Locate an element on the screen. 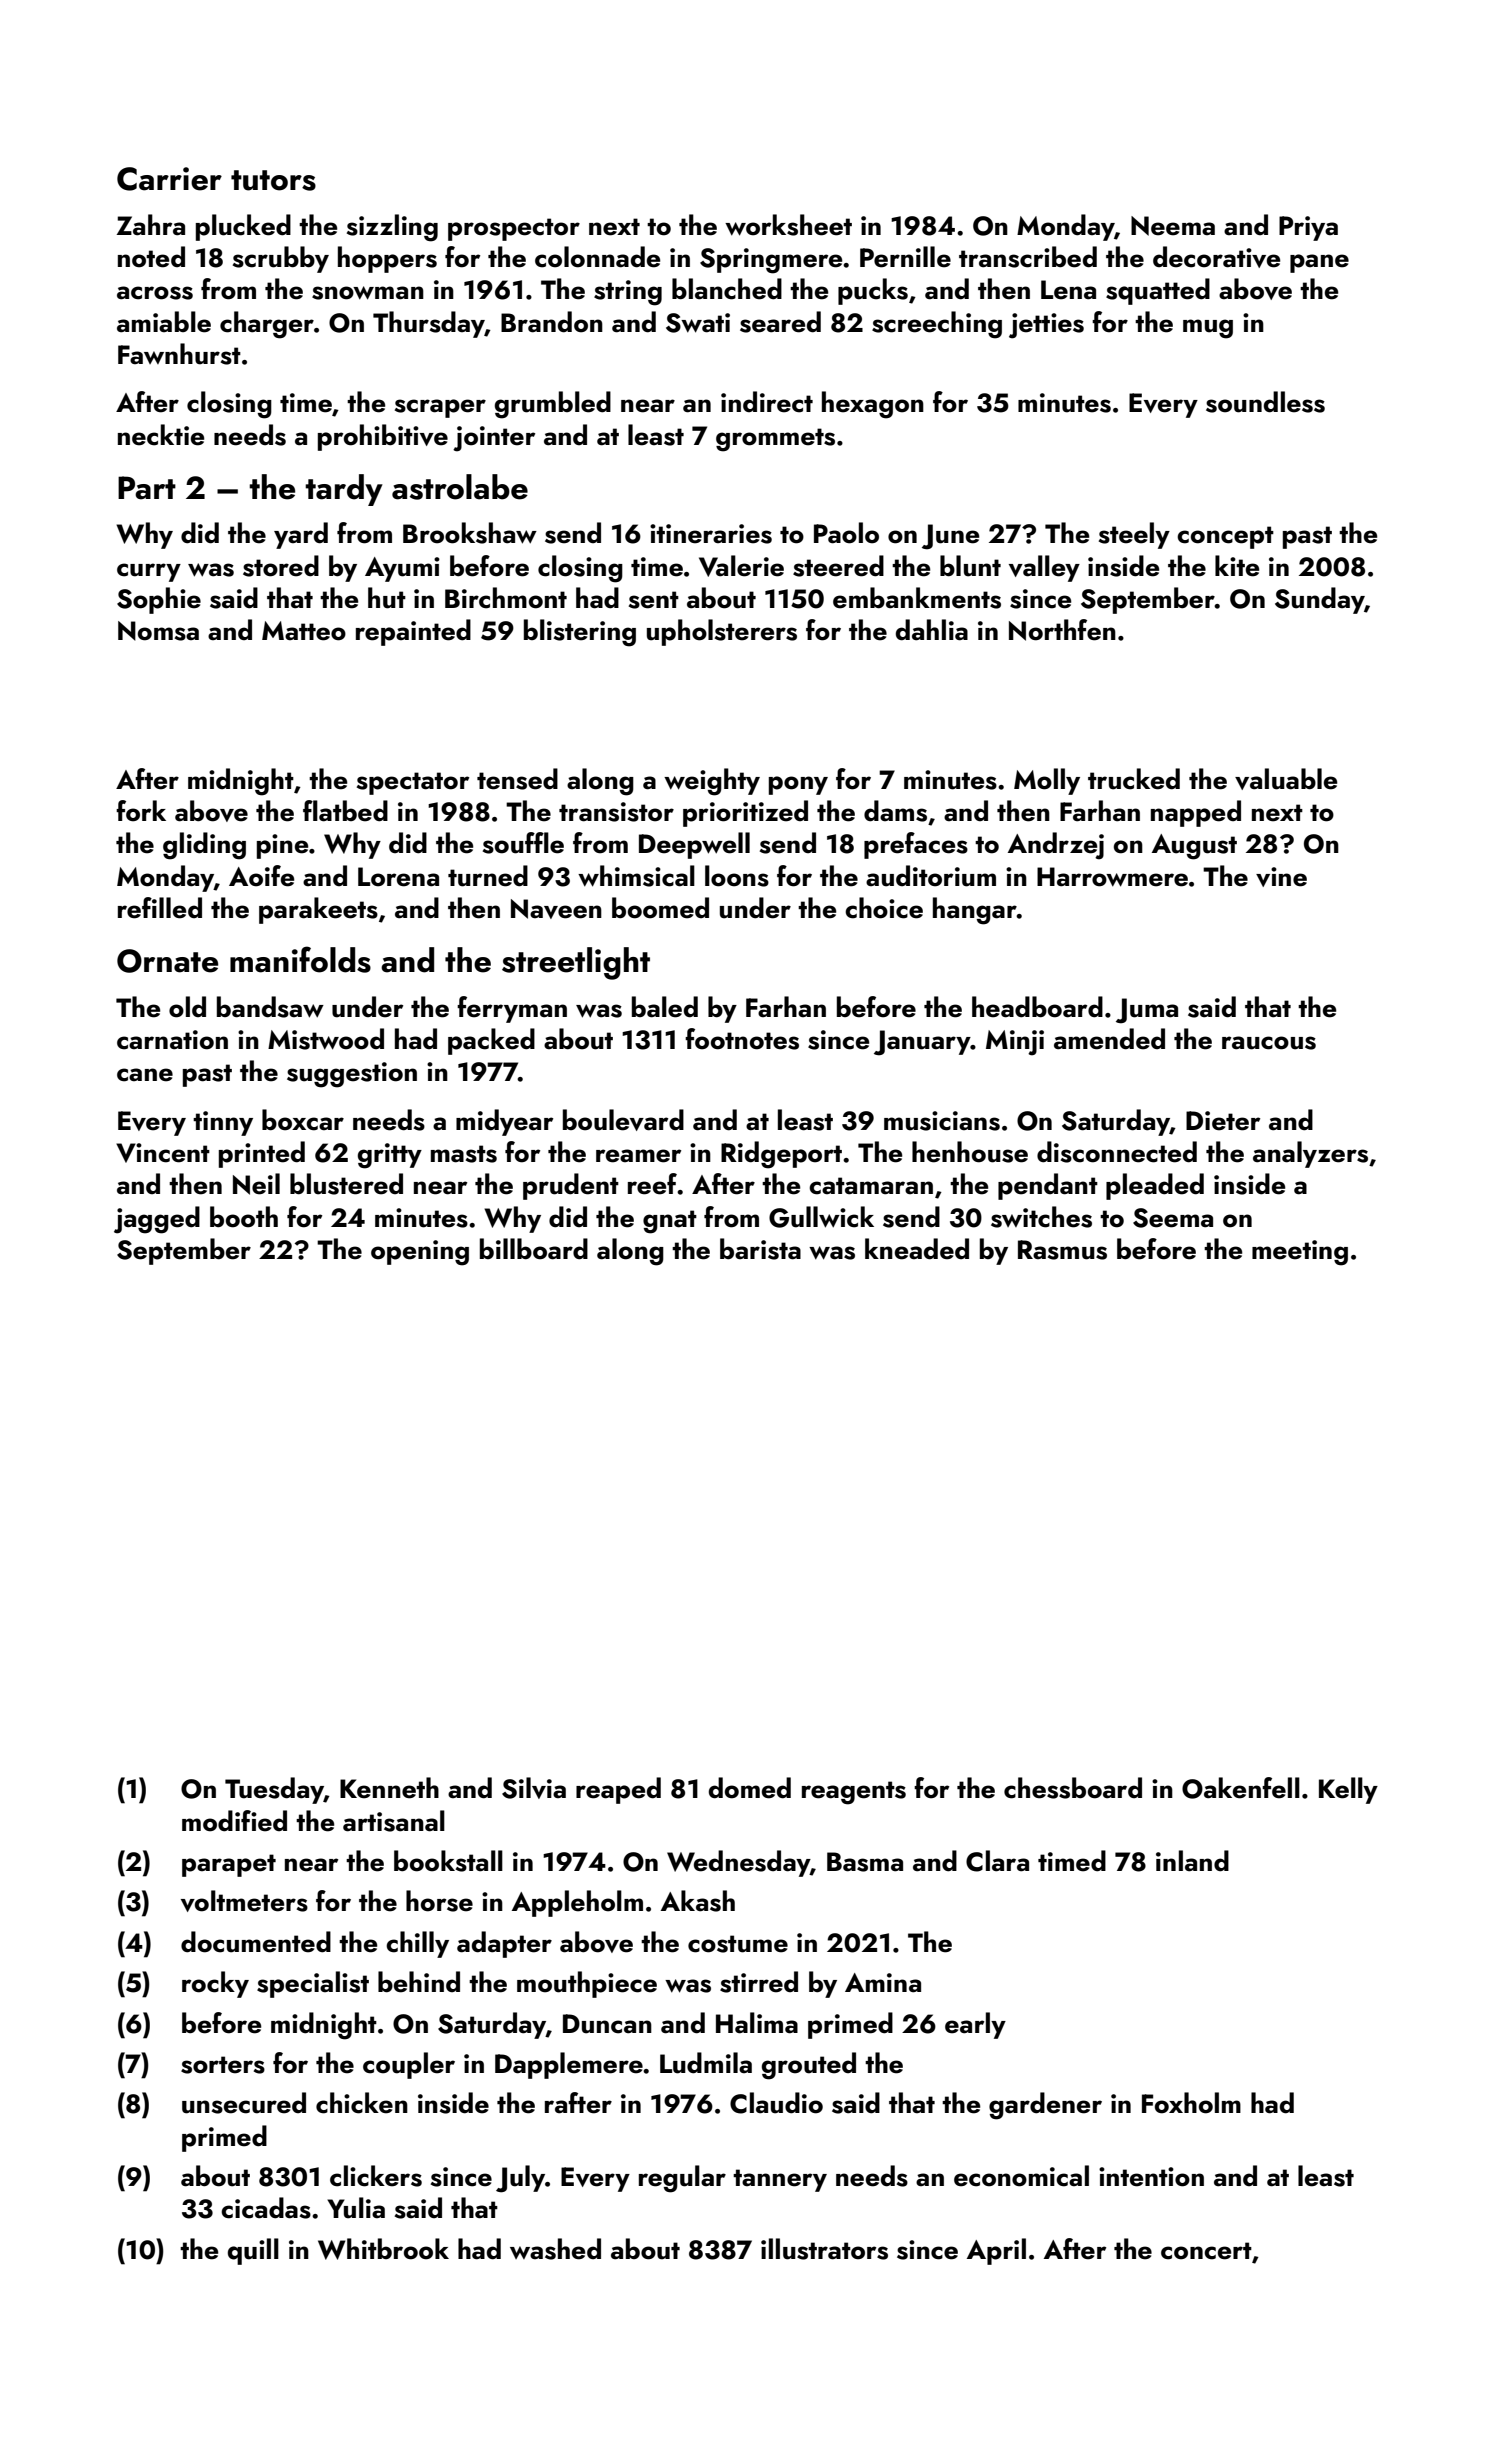 The width and height of the screenshot is (1496, 2464). April is located at coordinates (996, 2251).
